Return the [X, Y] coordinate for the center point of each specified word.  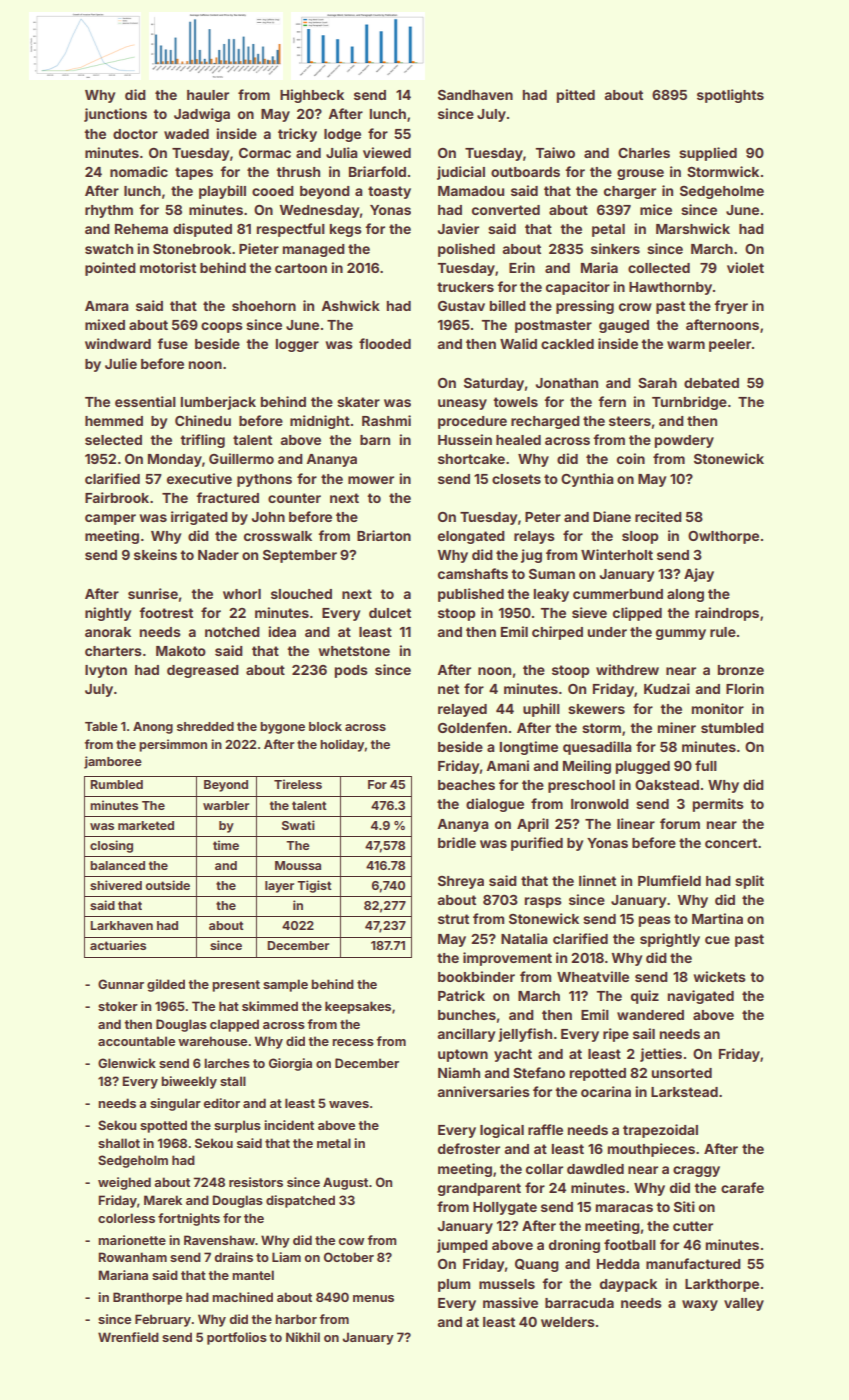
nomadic [139, 171]
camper [110, 519]
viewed [387, 152]
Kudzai [667, 688]
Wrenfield [128, 1337]
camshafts [473, 573]
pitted [576, 96]
